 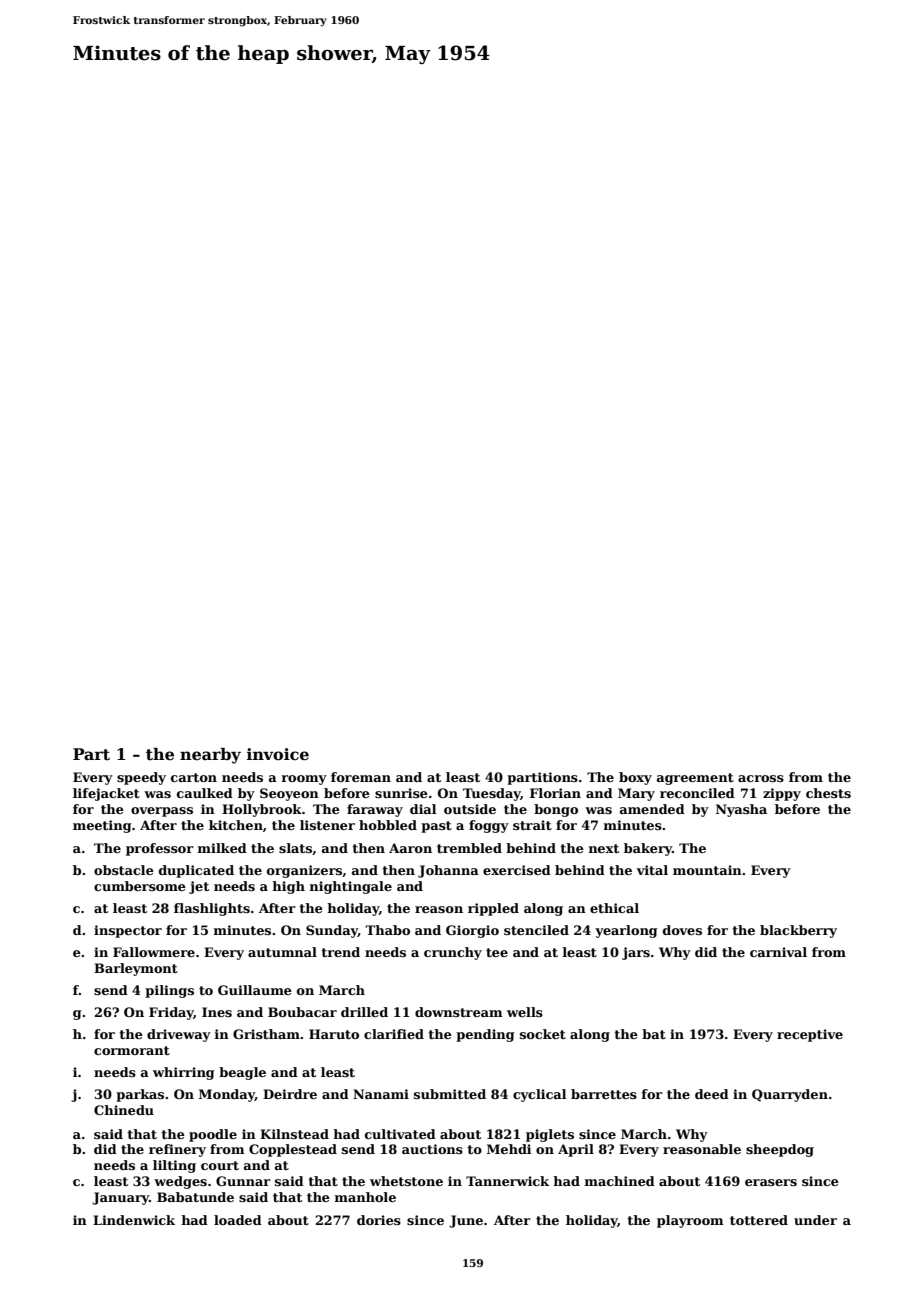 I want to click on wells, so click(x=525, y=1012).
